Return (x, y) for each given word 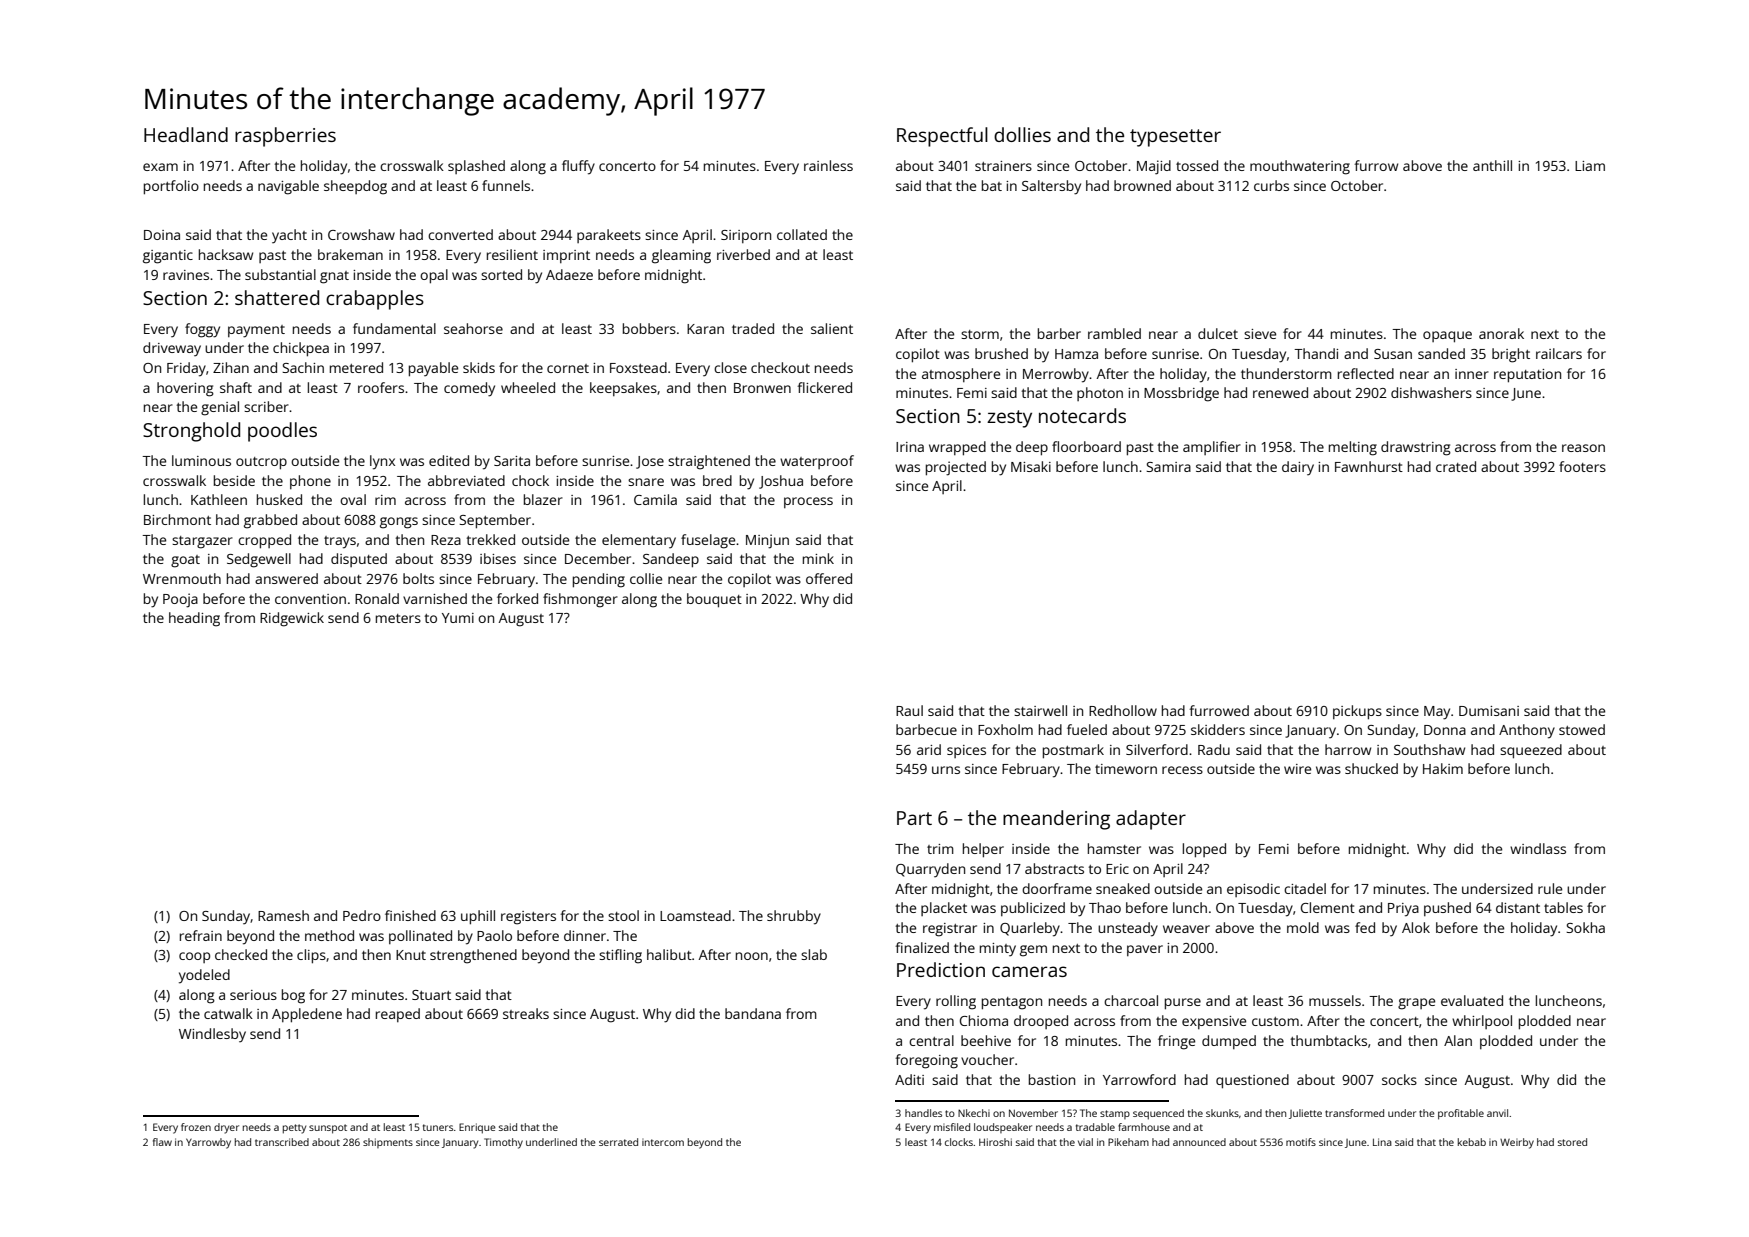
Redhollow (1123, 710)
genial (220, 408)
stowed (1582, 729)
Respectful (942, 137)
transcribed (282, 1142)
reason (1583, 448)
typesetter (1175, 138)
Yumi (458, 618)
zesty (1009, 419)
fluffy (578, 167)
